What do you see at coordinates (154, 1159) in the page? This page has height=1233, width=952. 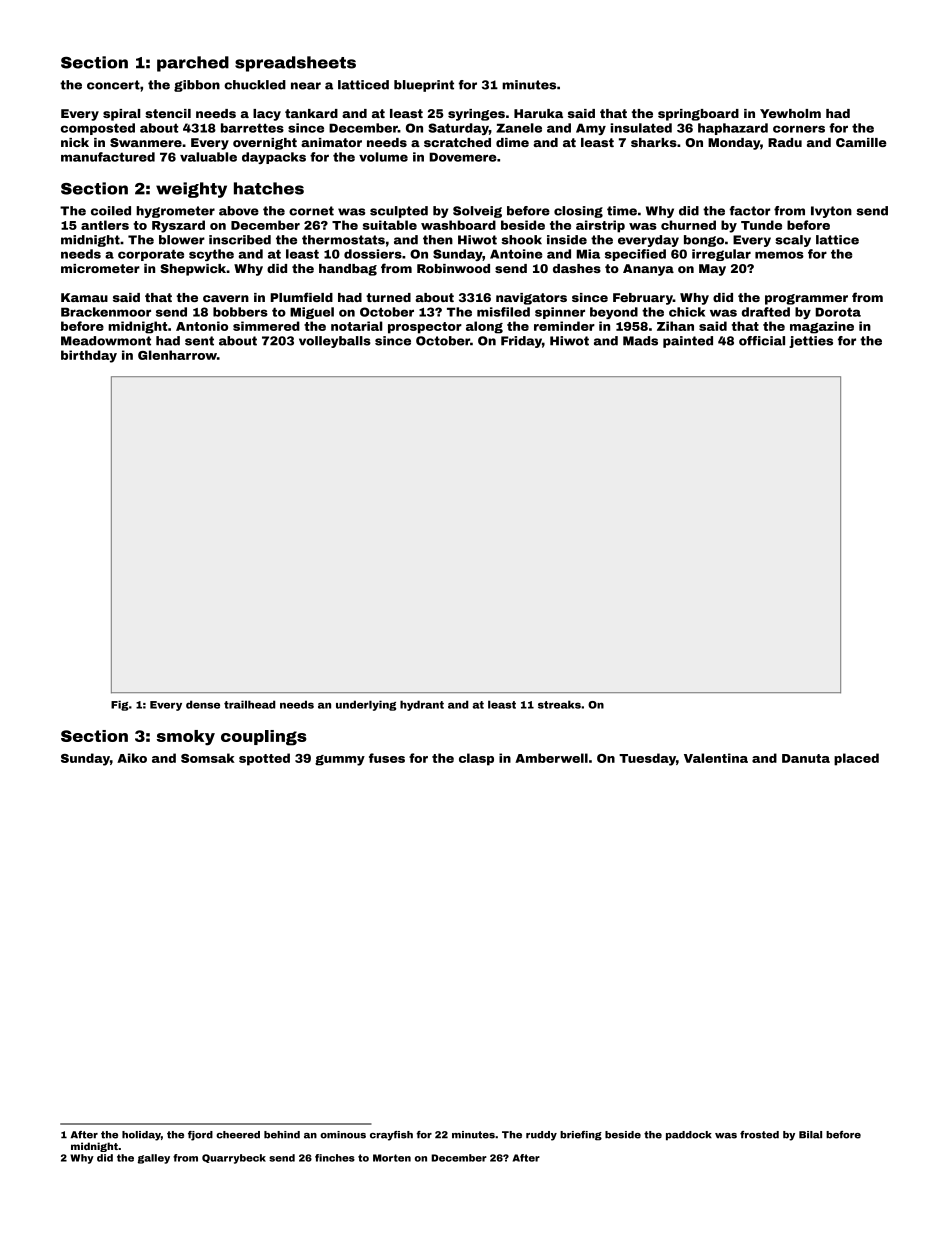 I see `galley` at bounding box center [154, 1159].
